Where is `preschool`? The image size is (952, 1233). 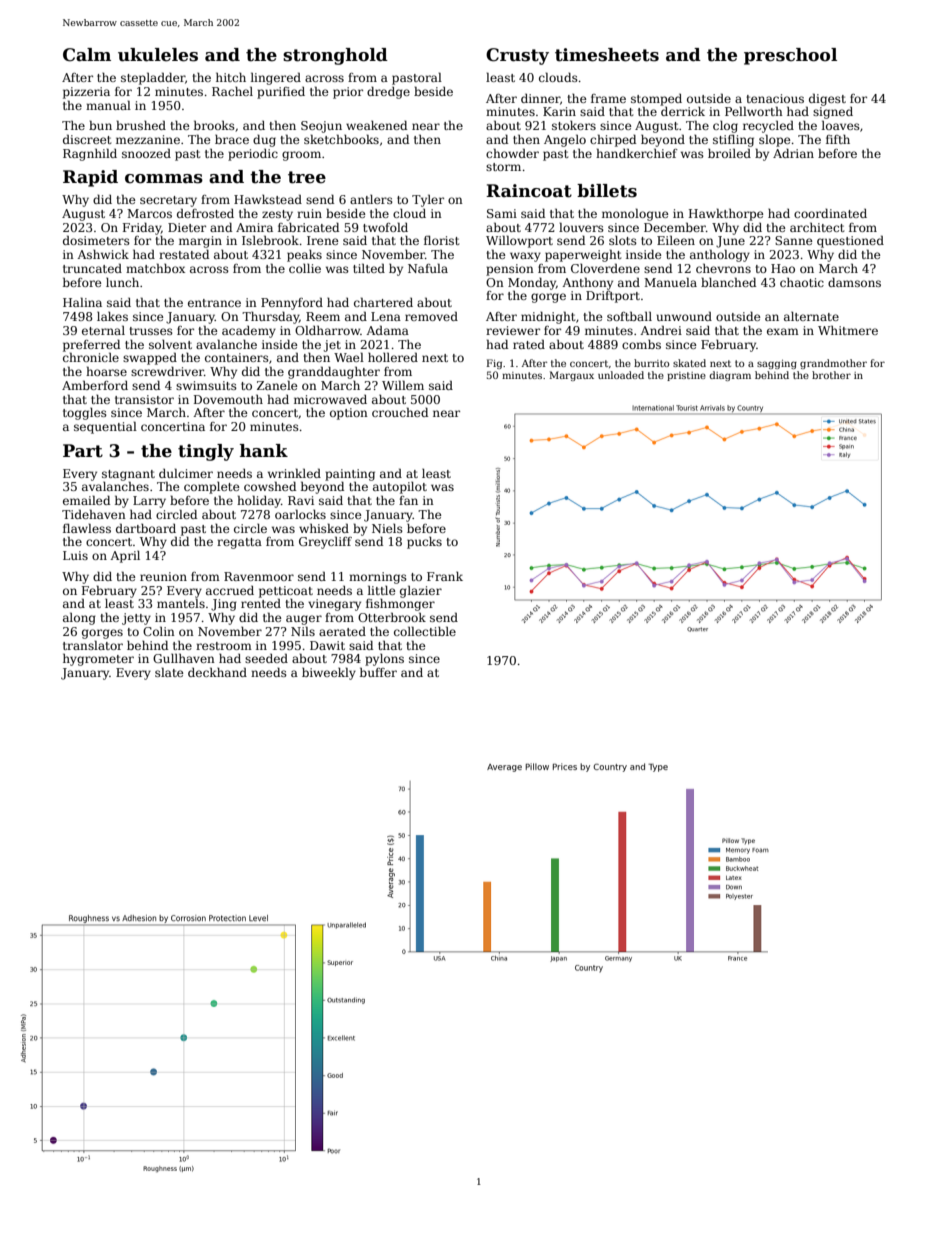 preschool is located at coordinates (790, 56).
